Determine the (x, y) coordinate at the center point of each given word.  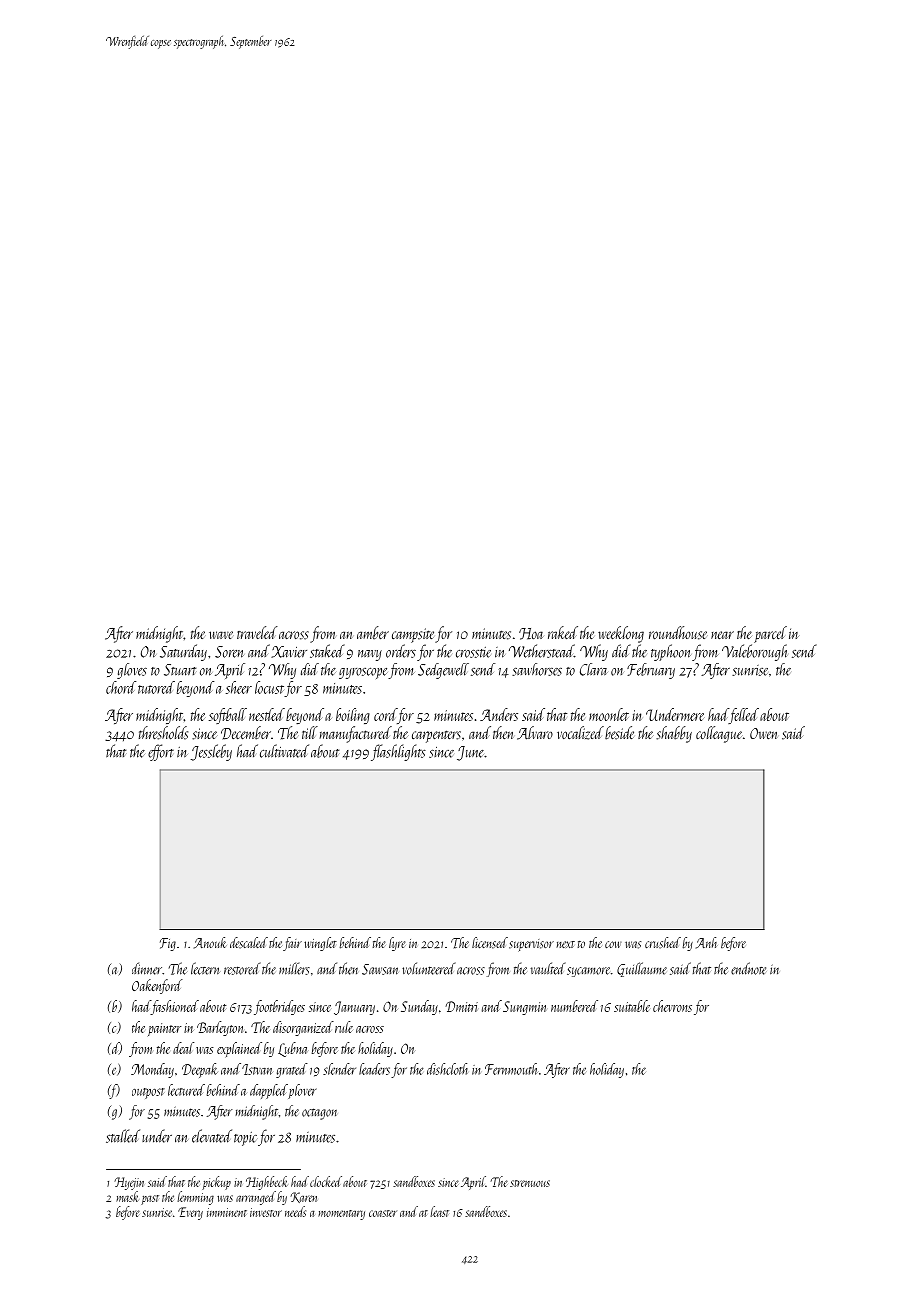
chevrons (672, 1006)
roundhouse (678, 633)
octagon (319, 1114)
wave (221, 635)
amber (373, 633)
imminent (227, 1212)
